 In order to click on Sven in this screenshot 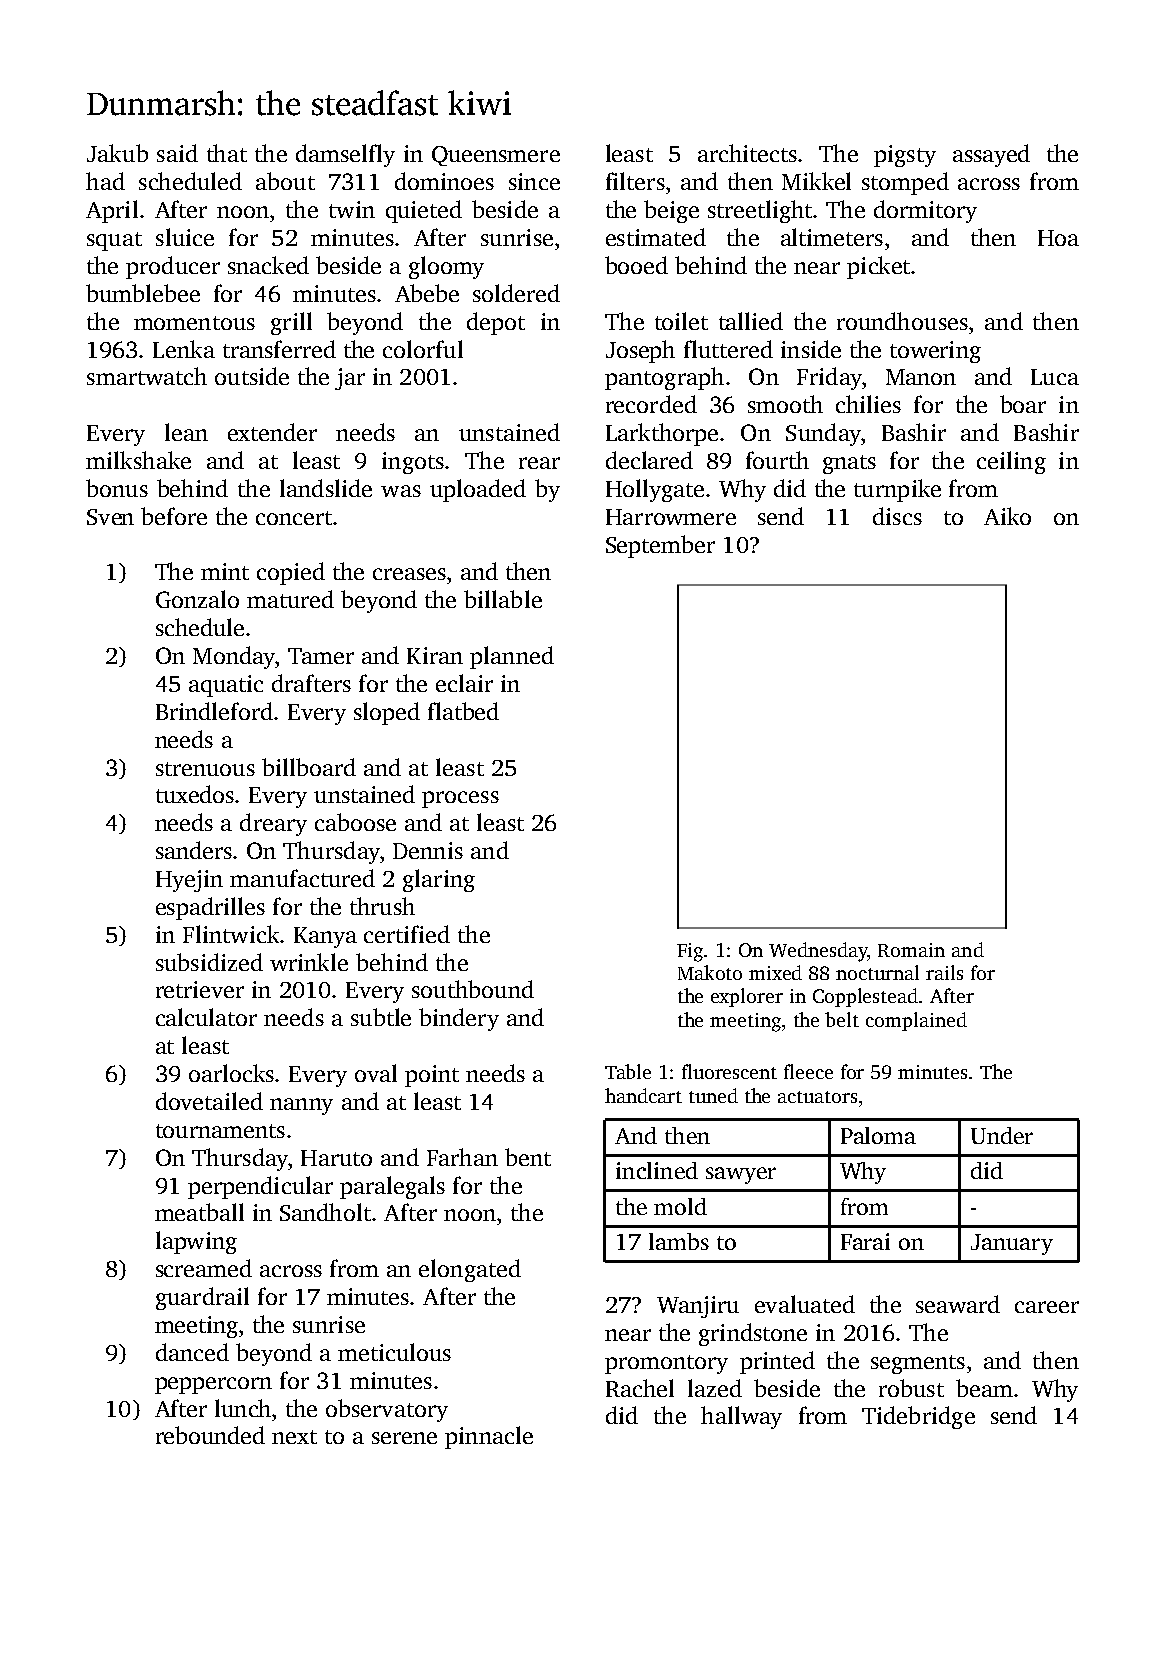, I will do `click(110, 517)`.
